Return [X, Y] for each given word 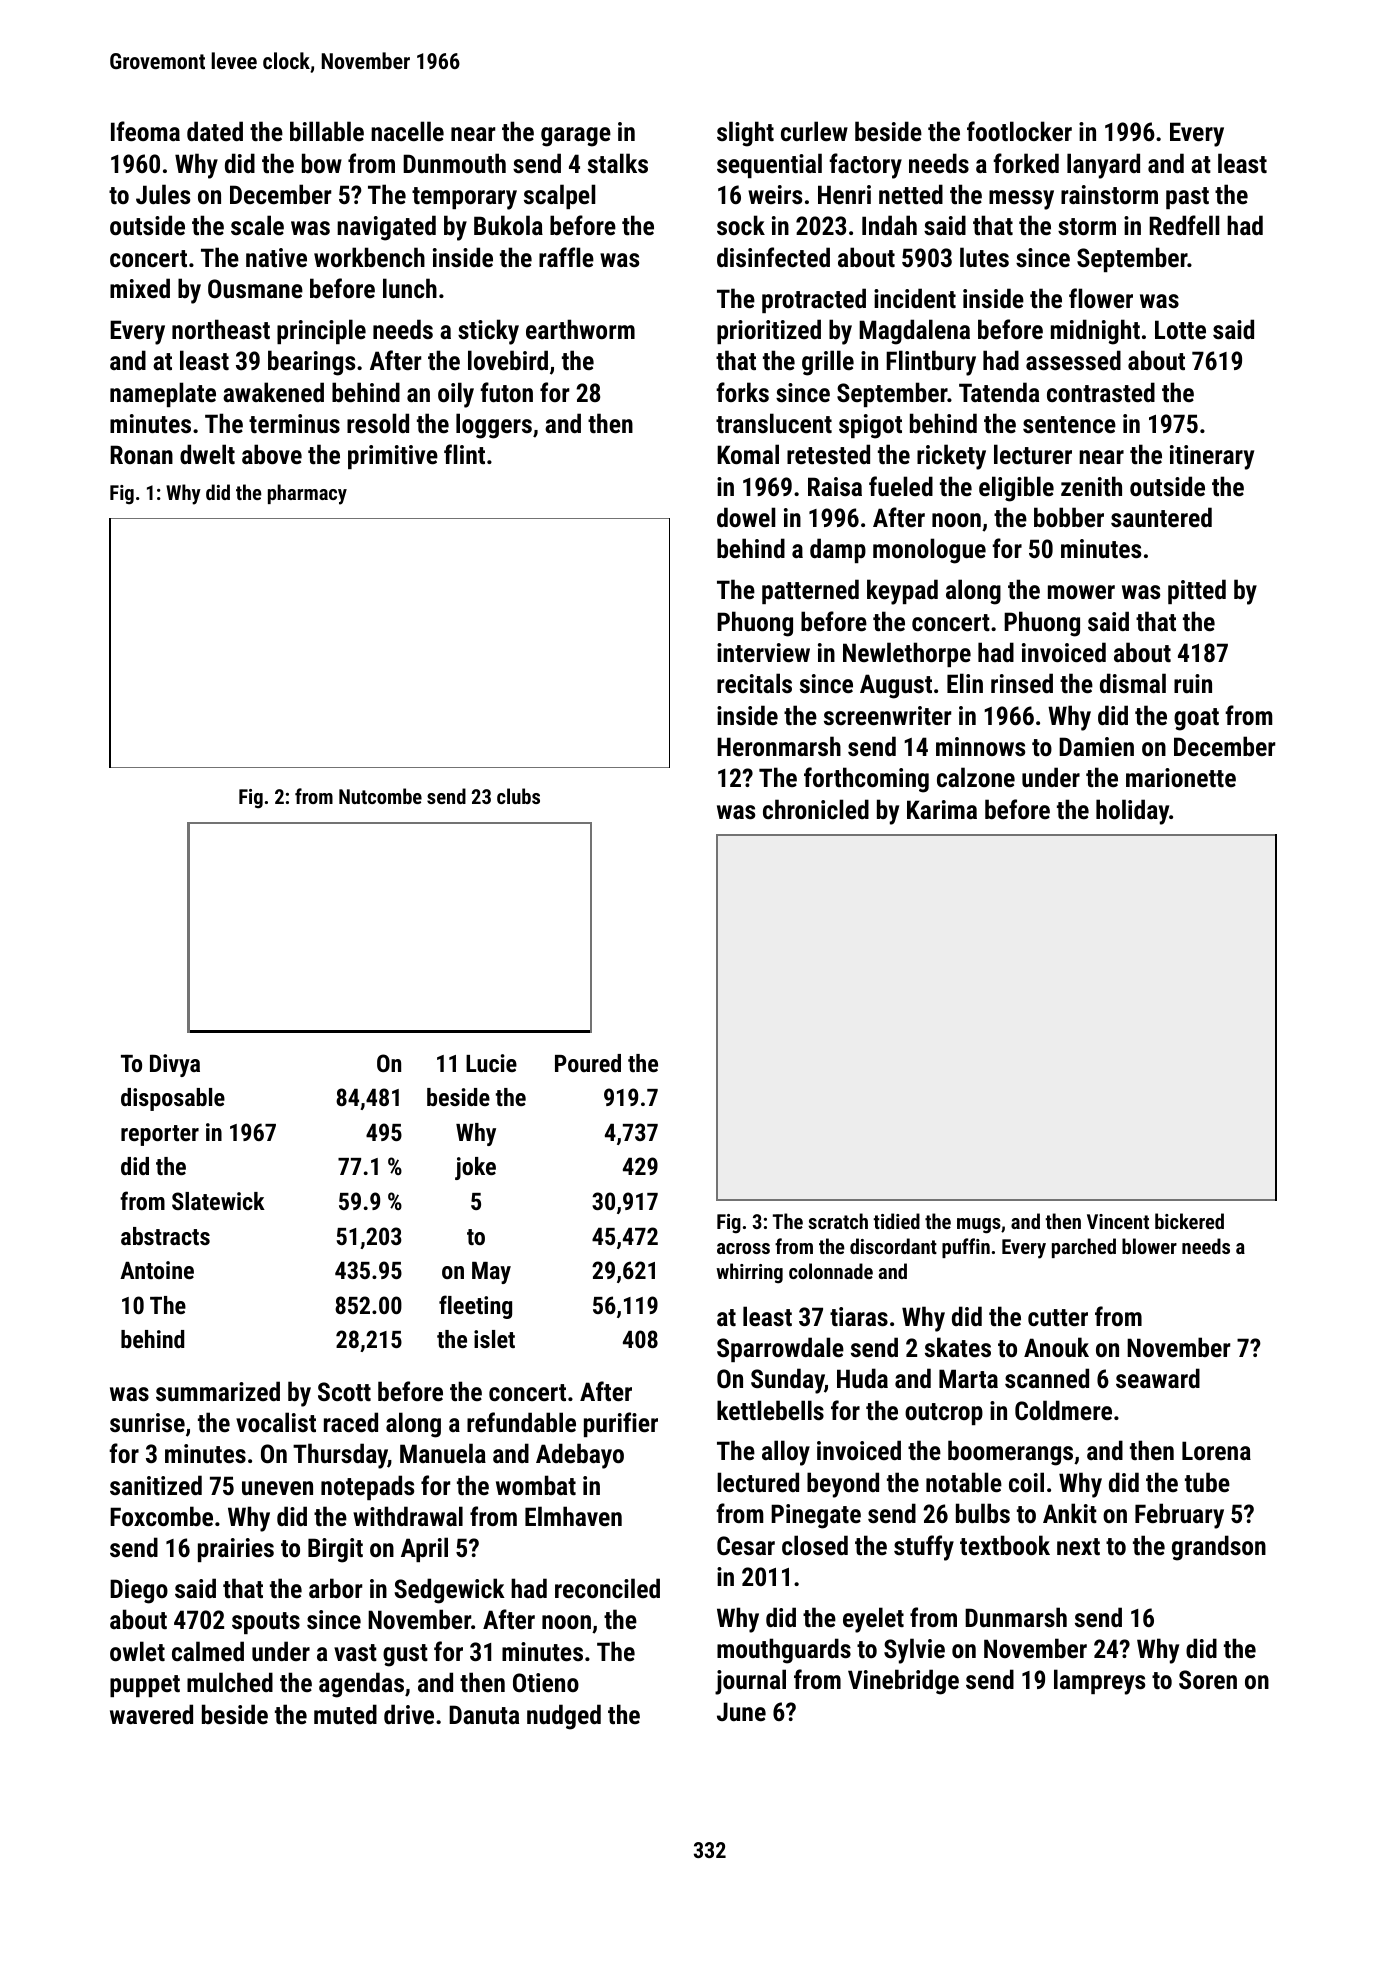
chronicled [816, 809]
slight [745, 134]
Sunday [788, 1381]
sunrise [147, 1422]
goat [1196, 719]
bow [322, 163]
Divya [175, 1065]
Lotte [1180, 329]
